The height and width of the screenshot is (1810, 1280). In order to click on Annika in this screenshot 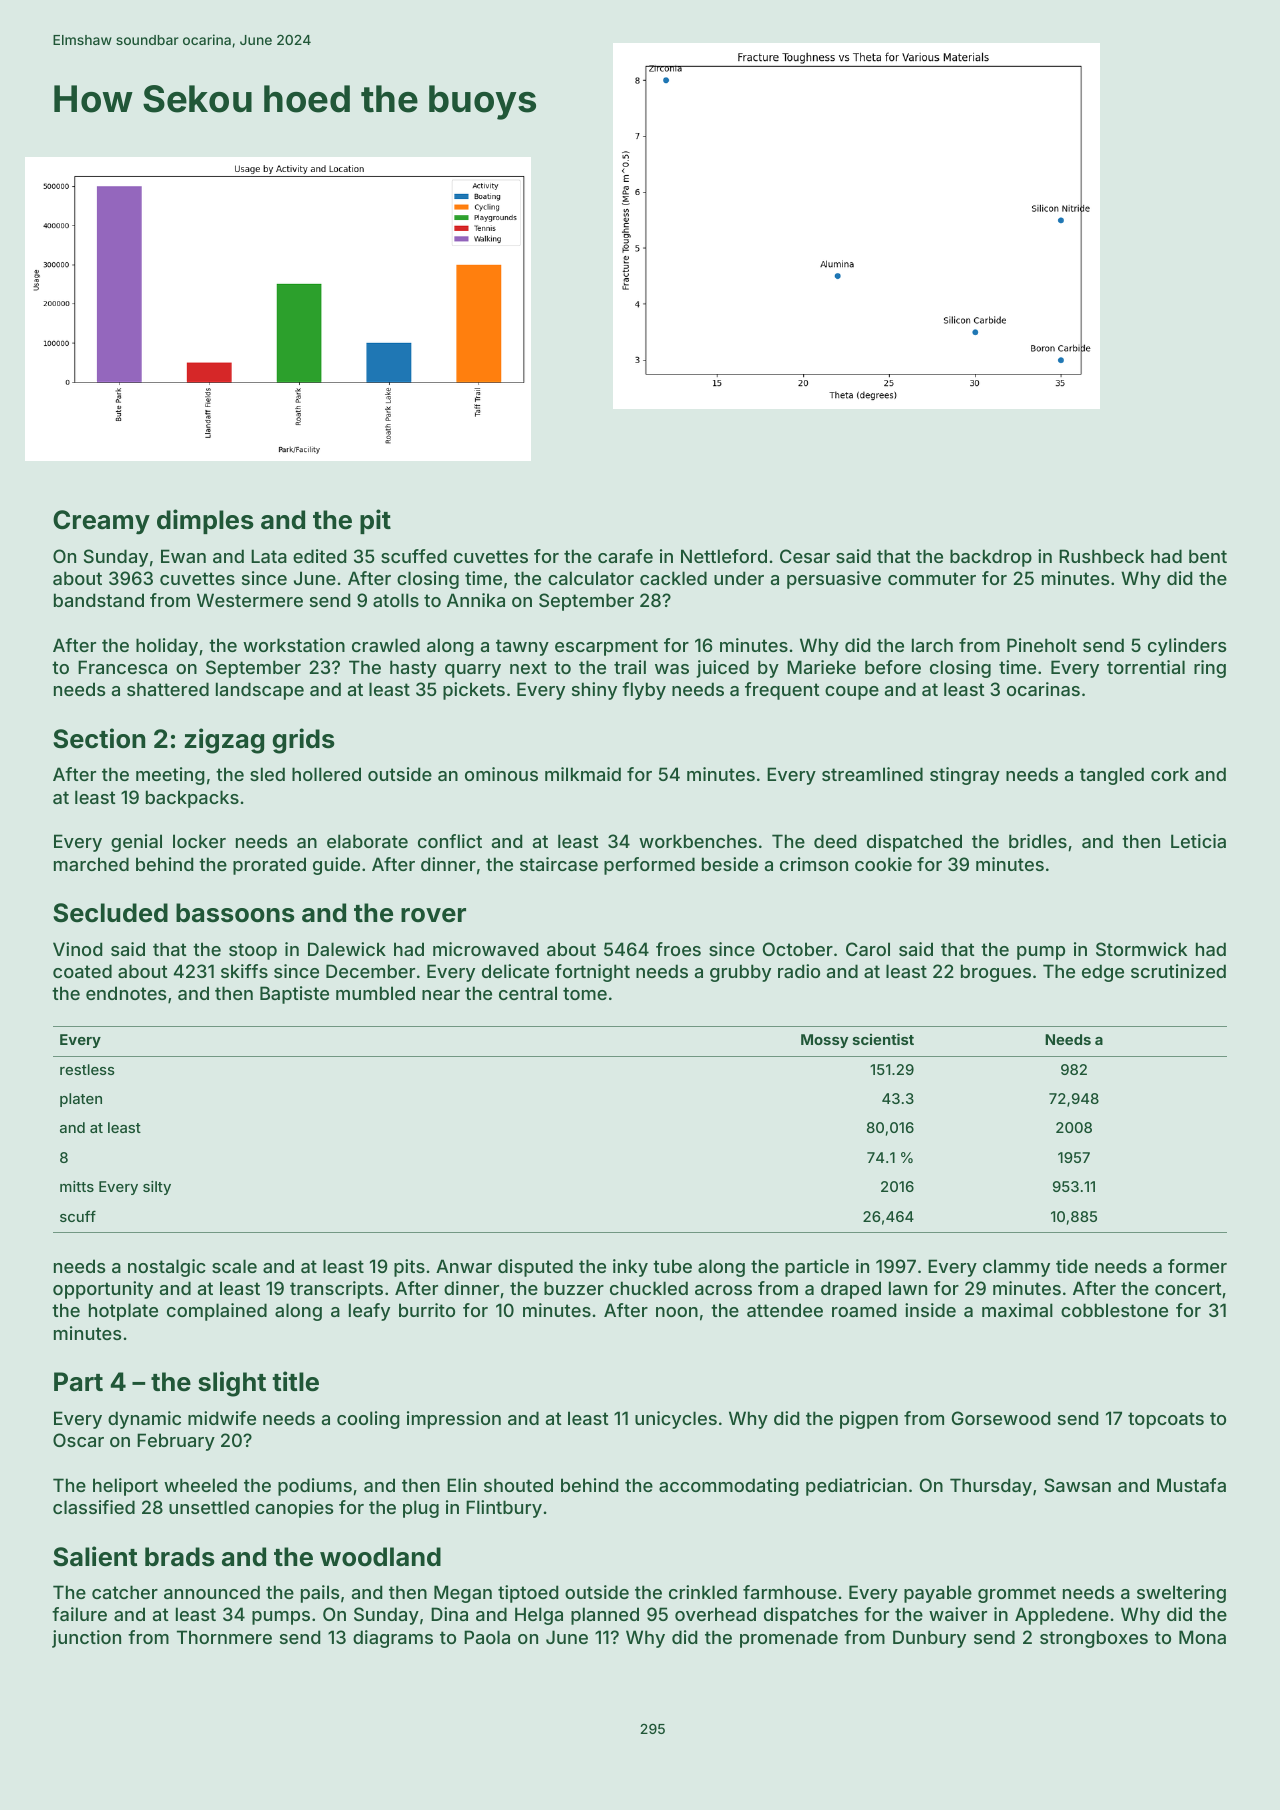, I will do `click(476, 600)`.
